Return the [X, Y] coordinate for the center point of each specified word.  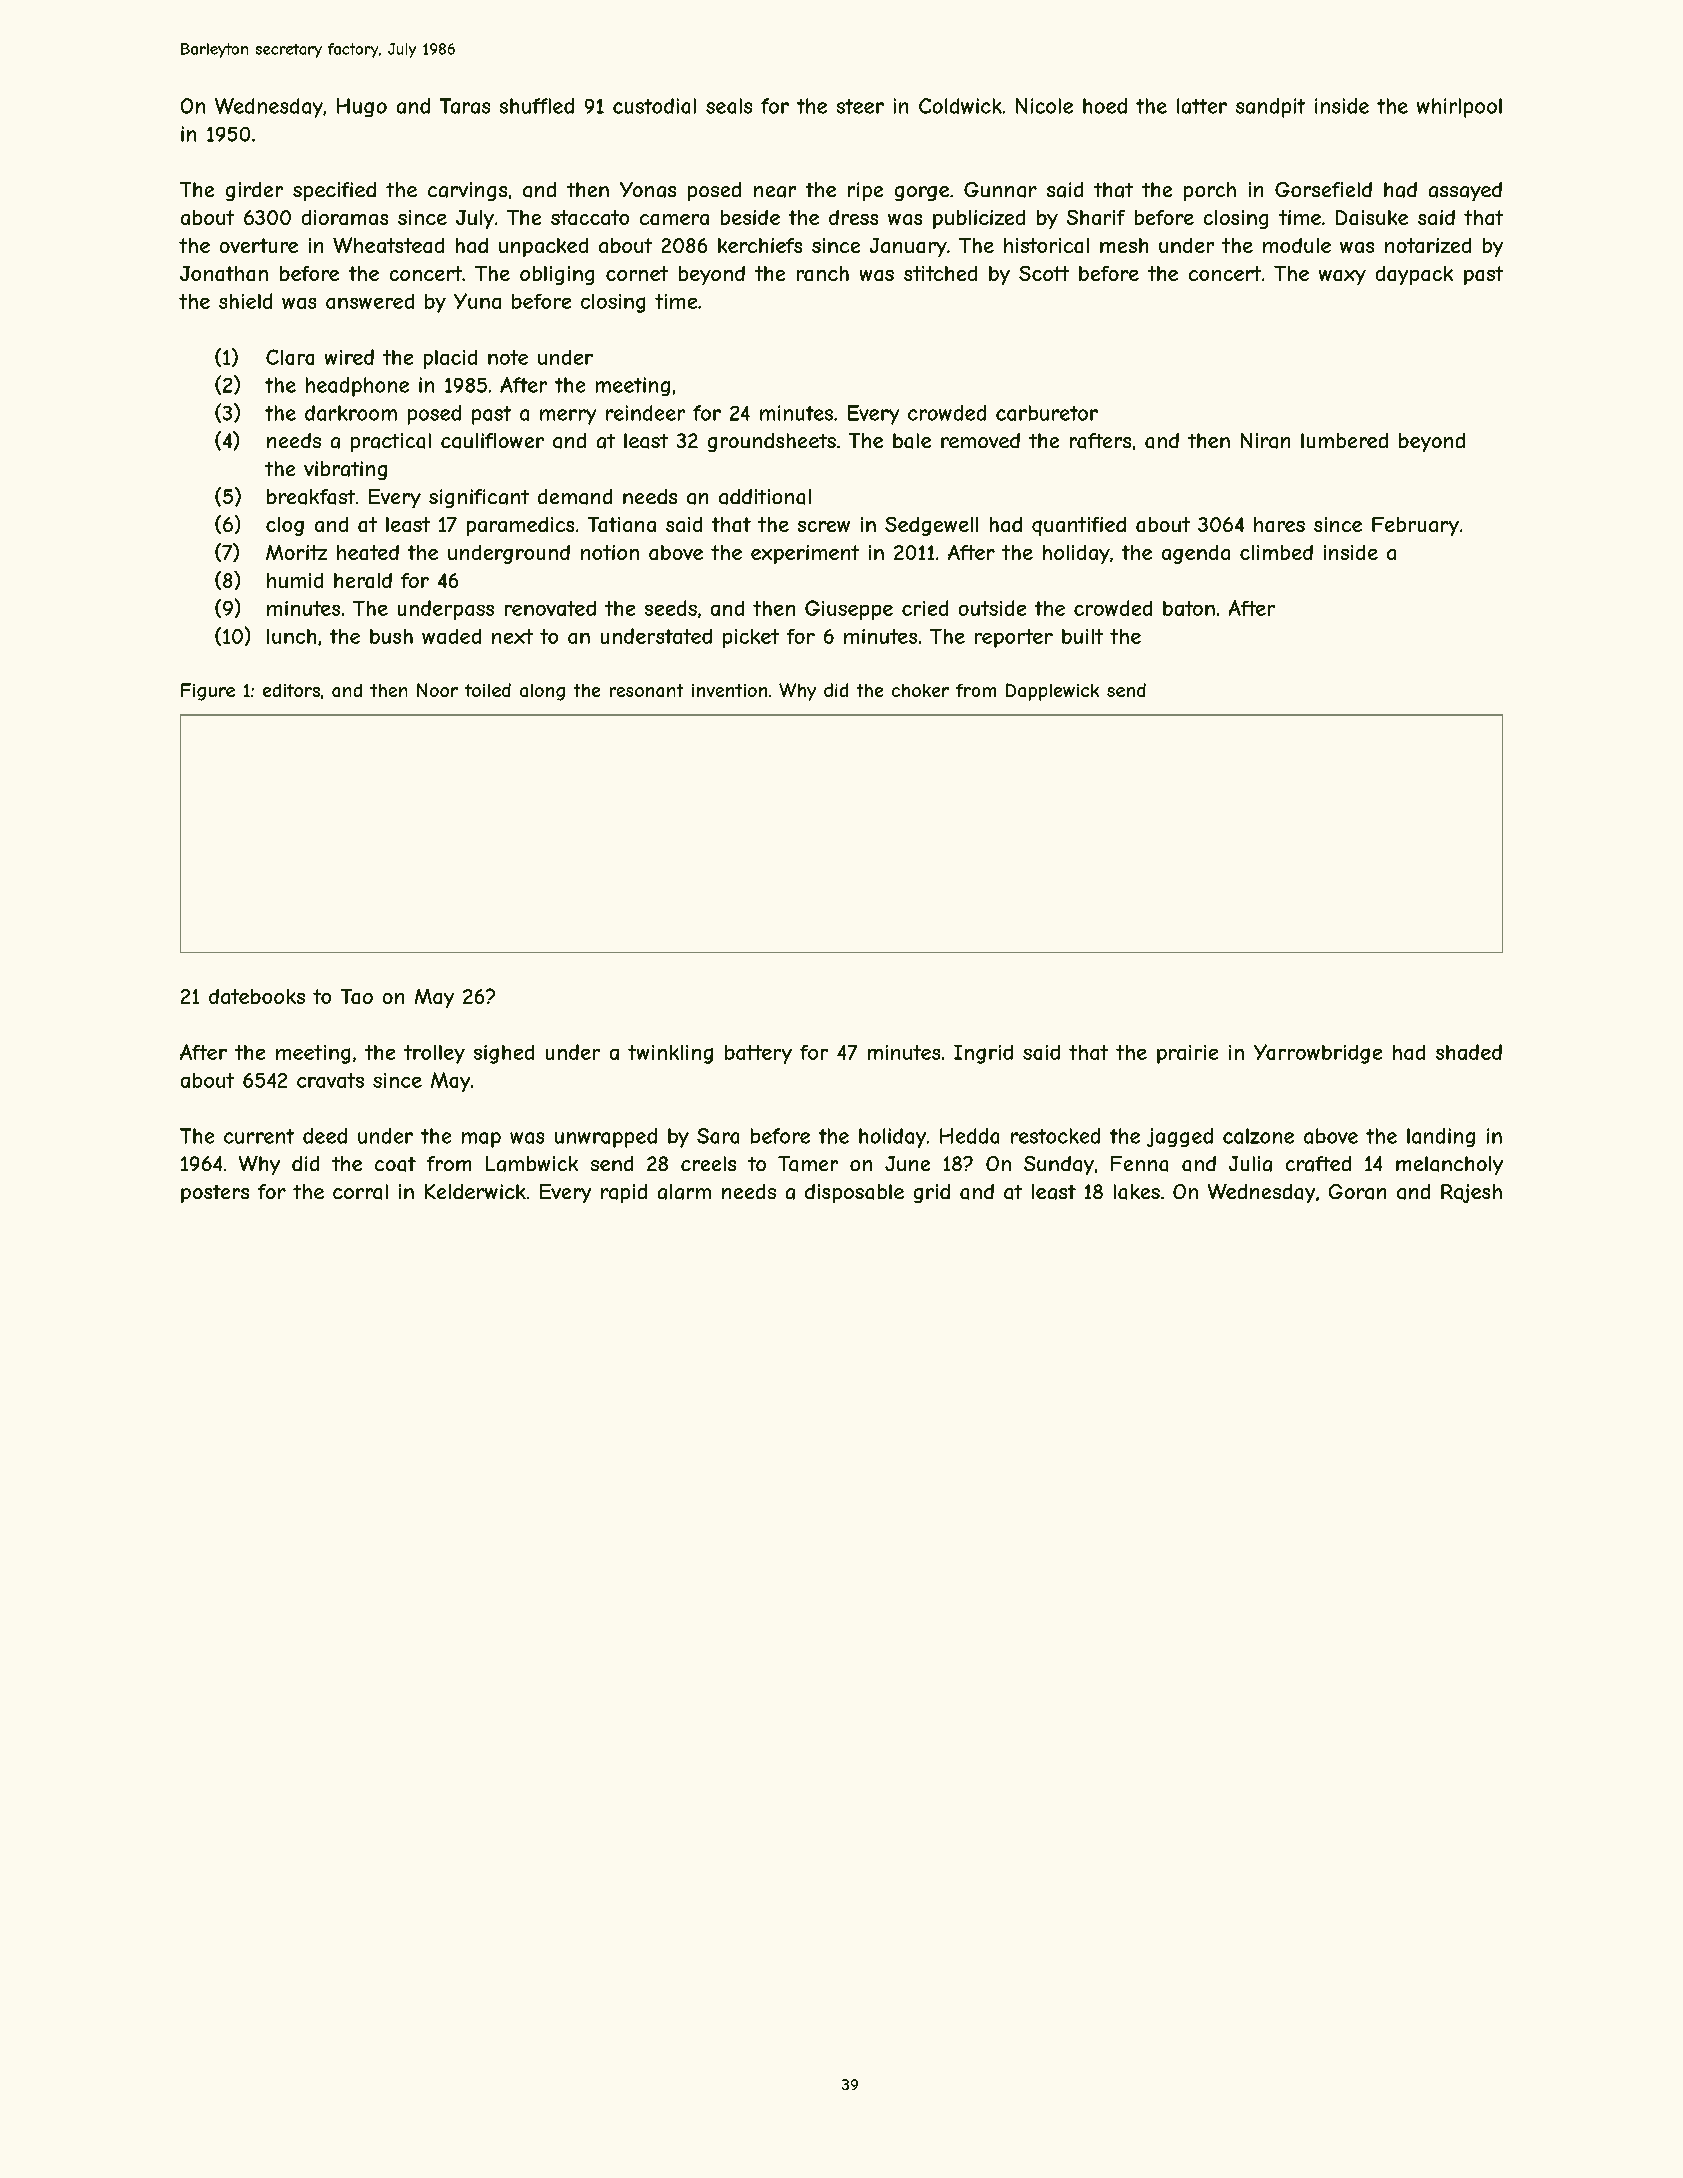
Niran [1265, 441]
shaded [1469, 1052]
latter [1202, 106]
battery [758, 1054]
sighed [504, 1054]
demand [575, 497]
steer [860, 106]
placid [450, 359]
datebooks [257, 996]
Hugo [362, 107]
